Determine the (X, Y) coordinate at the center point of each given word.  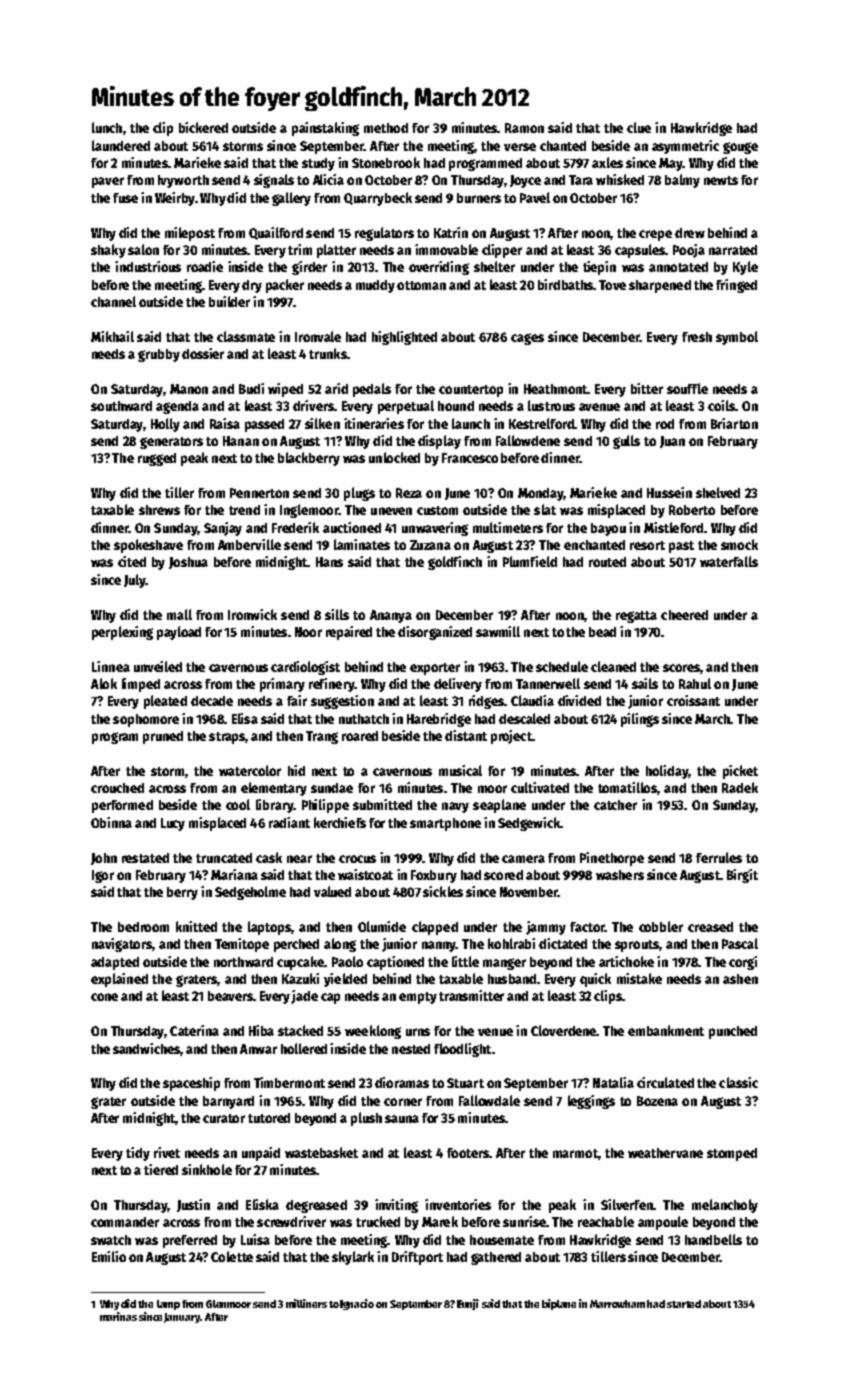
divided (579, 700)
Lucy (173, 824)
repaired (349, 633)
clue (639, 127)
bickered (203, 127)
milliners (306, 1303)
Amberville (249, 544)
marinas (118, 1316)
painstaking (325, 129)
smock (739, 544)
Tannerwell (548, 683)
